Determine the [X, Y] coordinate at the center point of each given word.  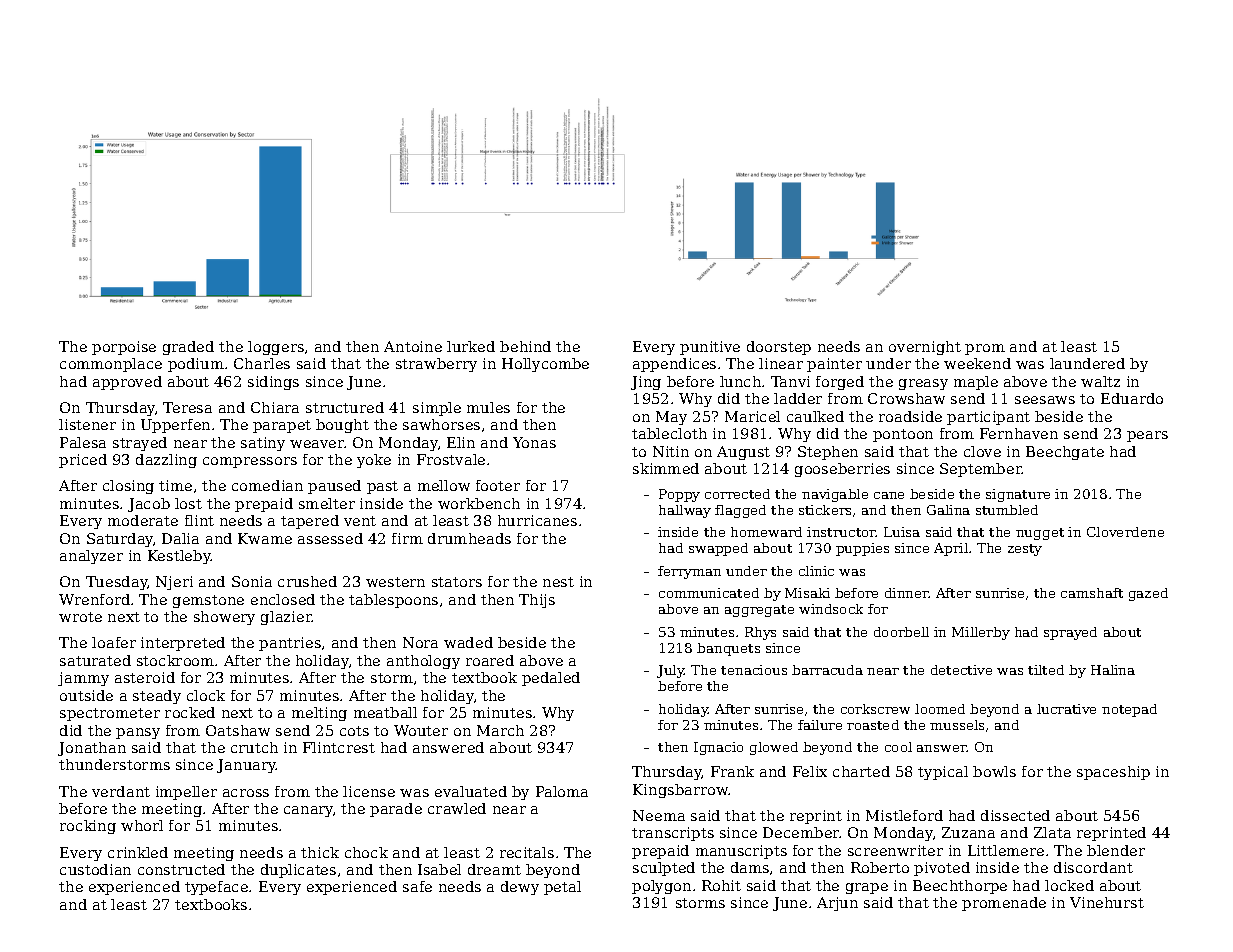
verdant [121, 791]
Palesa [83, 442]
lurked [471, 346]
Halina [1113, 670]
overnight [925, 348]
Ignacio [718, 748]
